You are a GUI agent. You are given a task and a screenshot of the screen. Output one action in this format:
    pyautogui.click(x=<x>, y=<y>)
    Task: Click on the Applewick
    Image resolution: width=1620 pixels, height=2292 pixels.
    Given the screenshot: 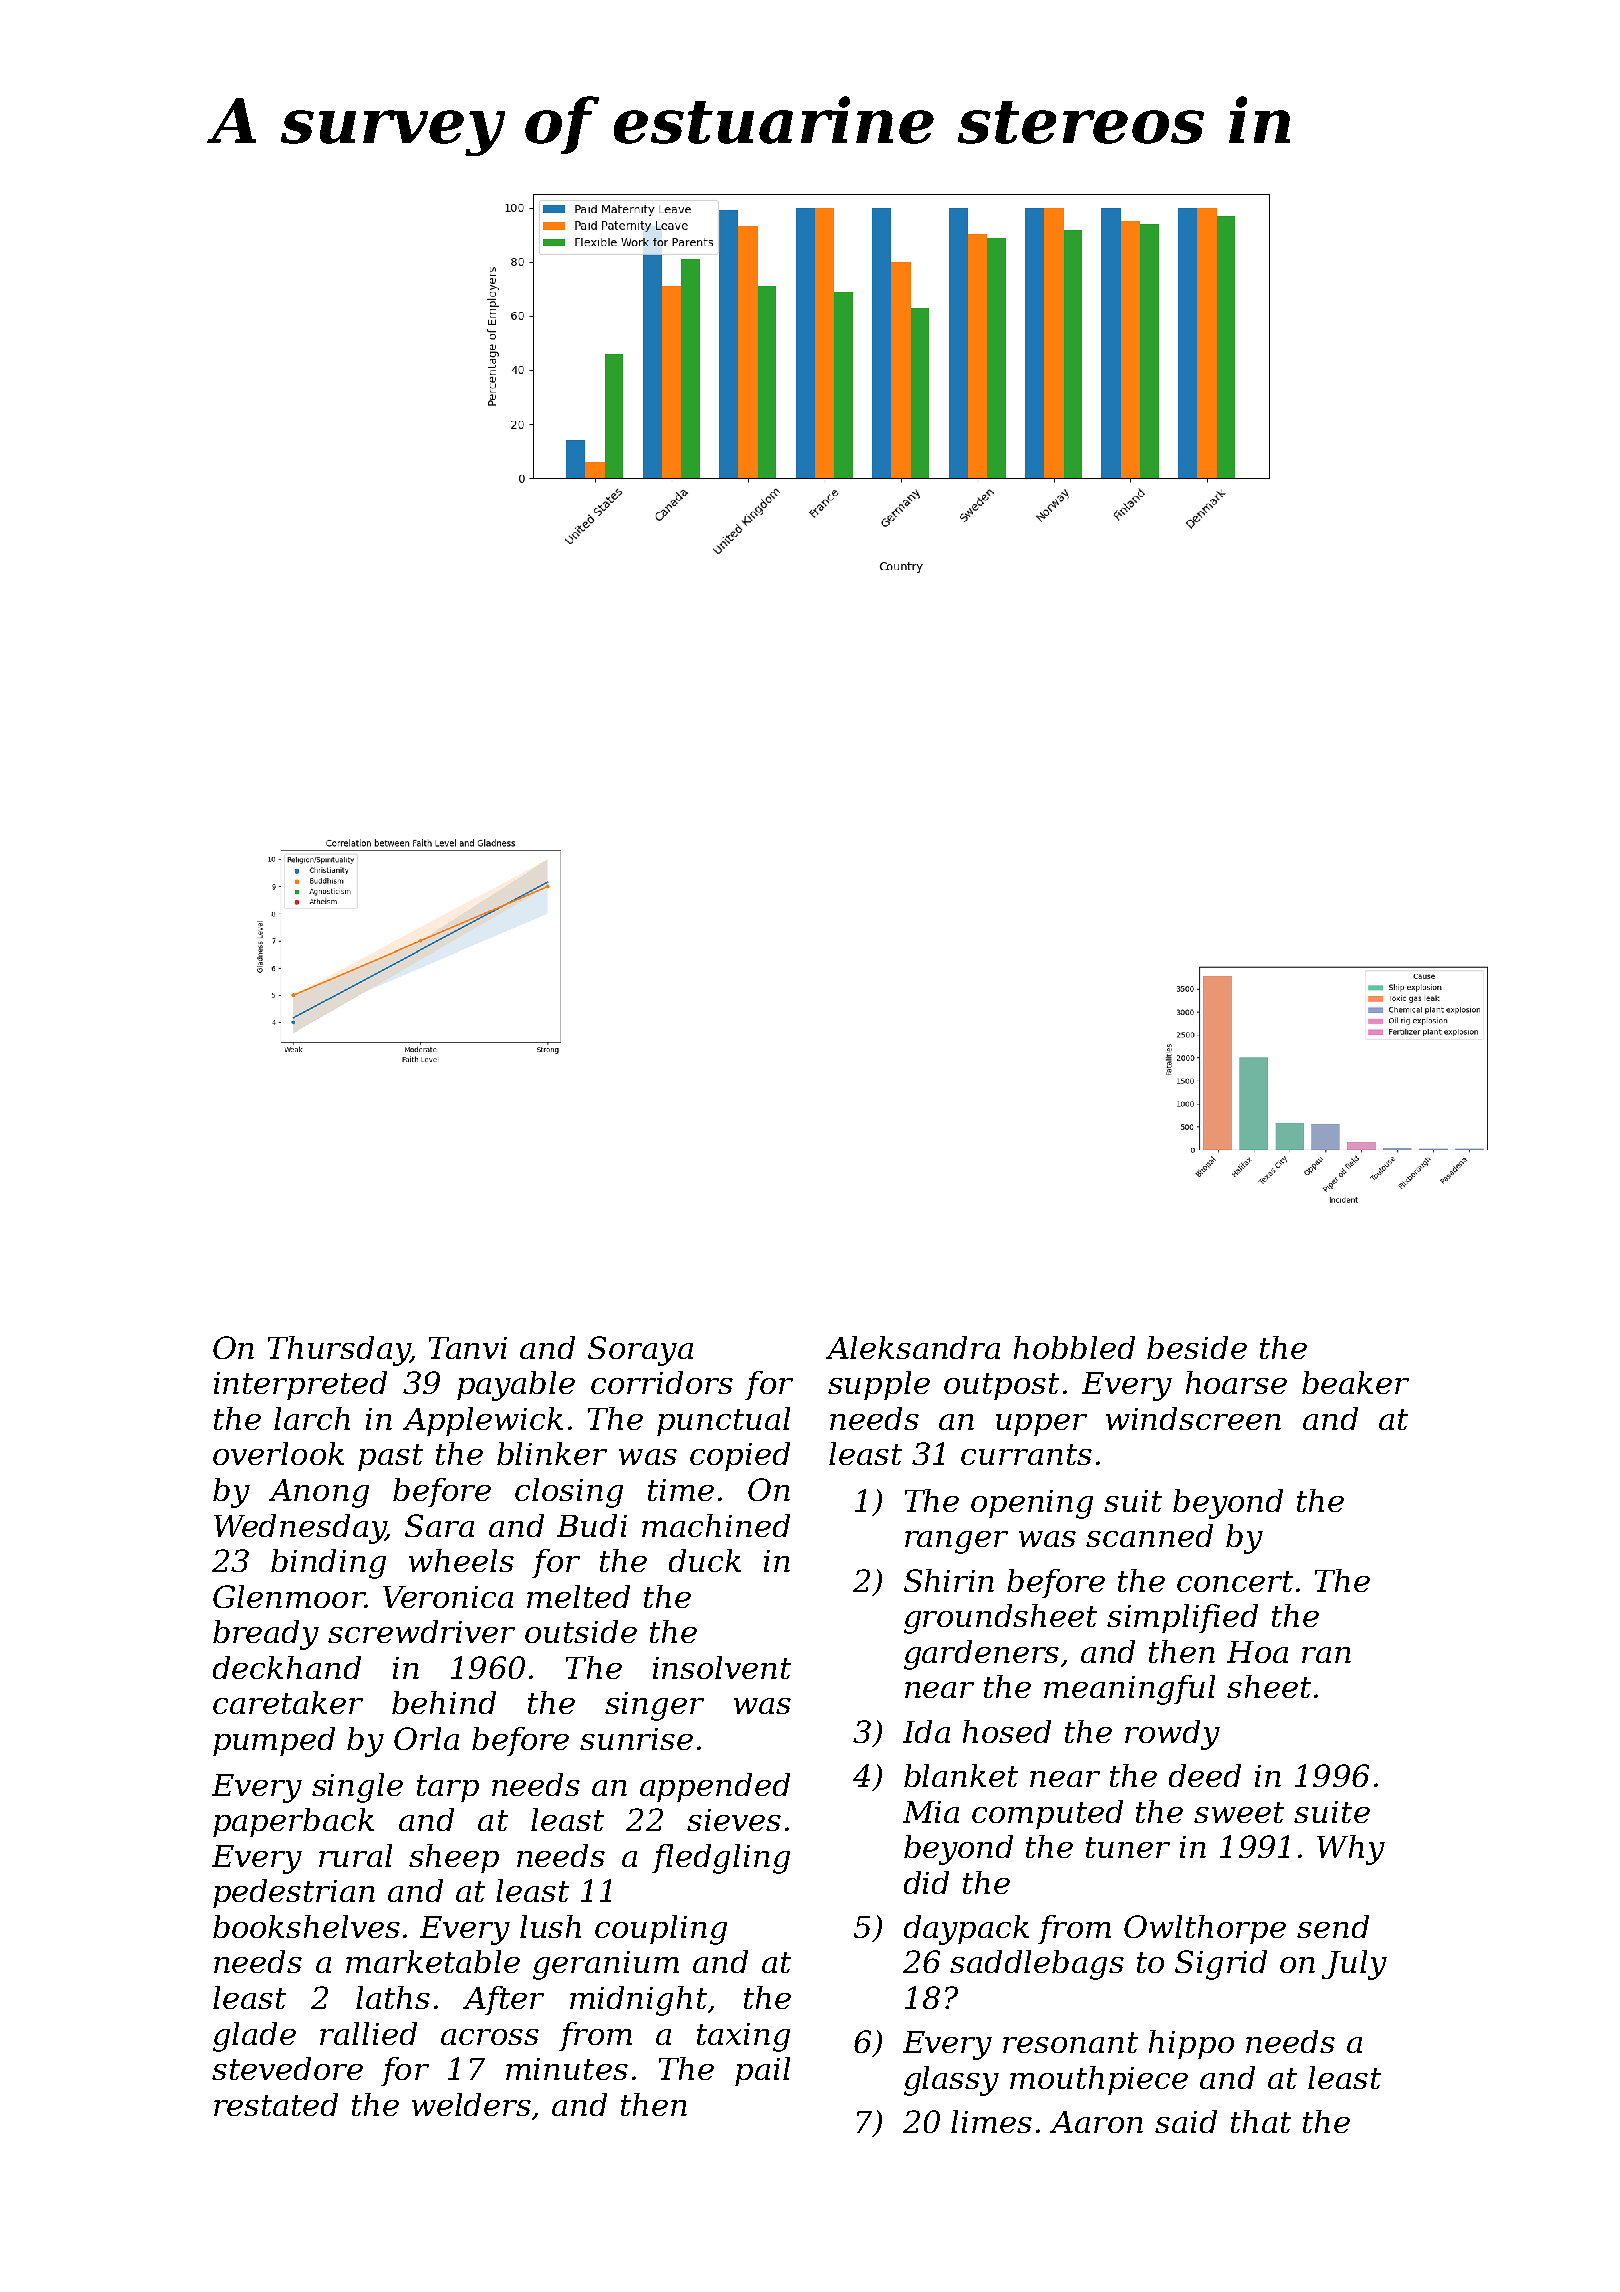 What is the action you would take?
    pyautogui.click(x=483, y=1421)
